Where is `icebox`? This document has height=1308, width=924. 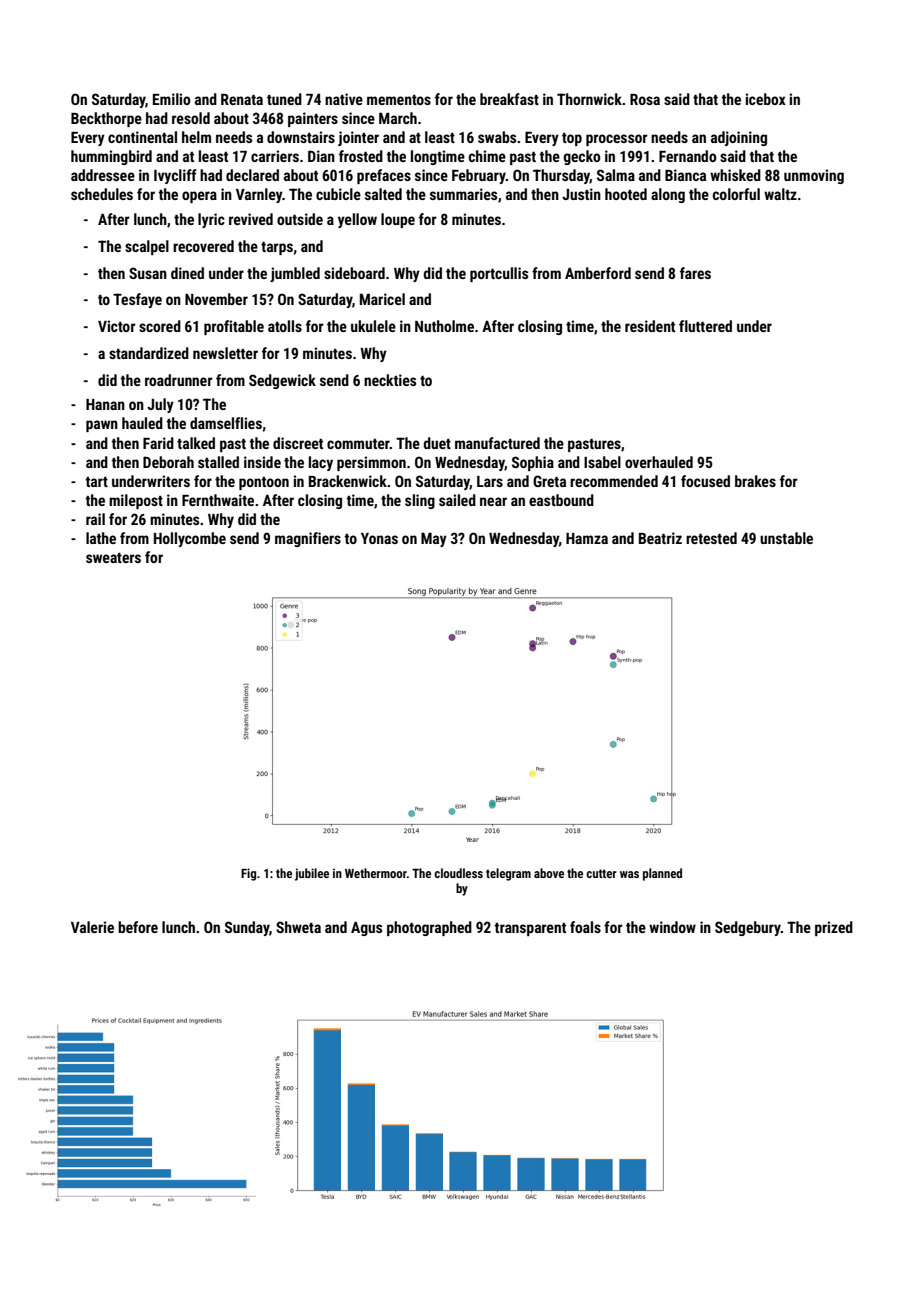
icebox is located at coordinates (765, 99).
